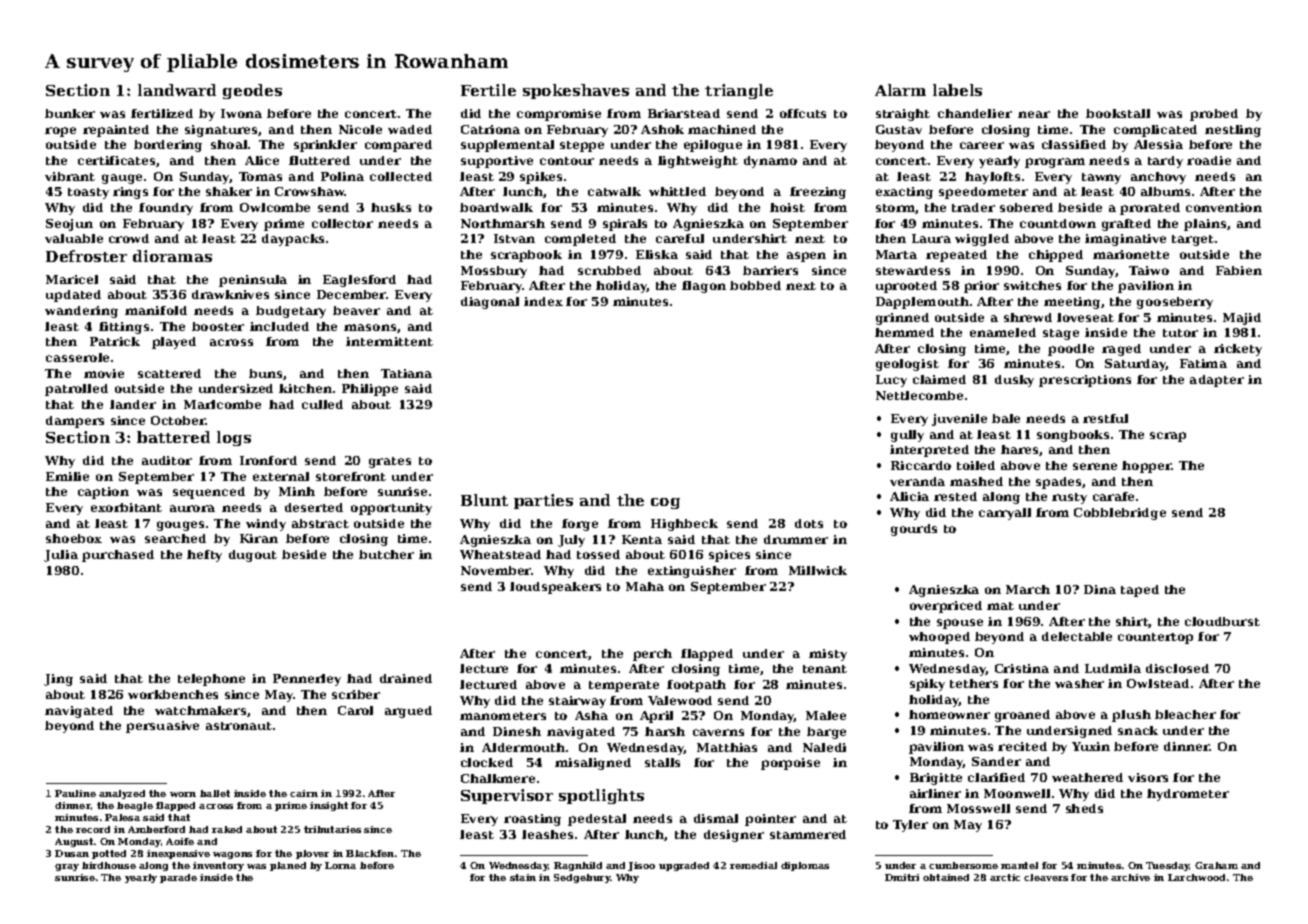  I want to click on bobbed, so click(755, 285).
